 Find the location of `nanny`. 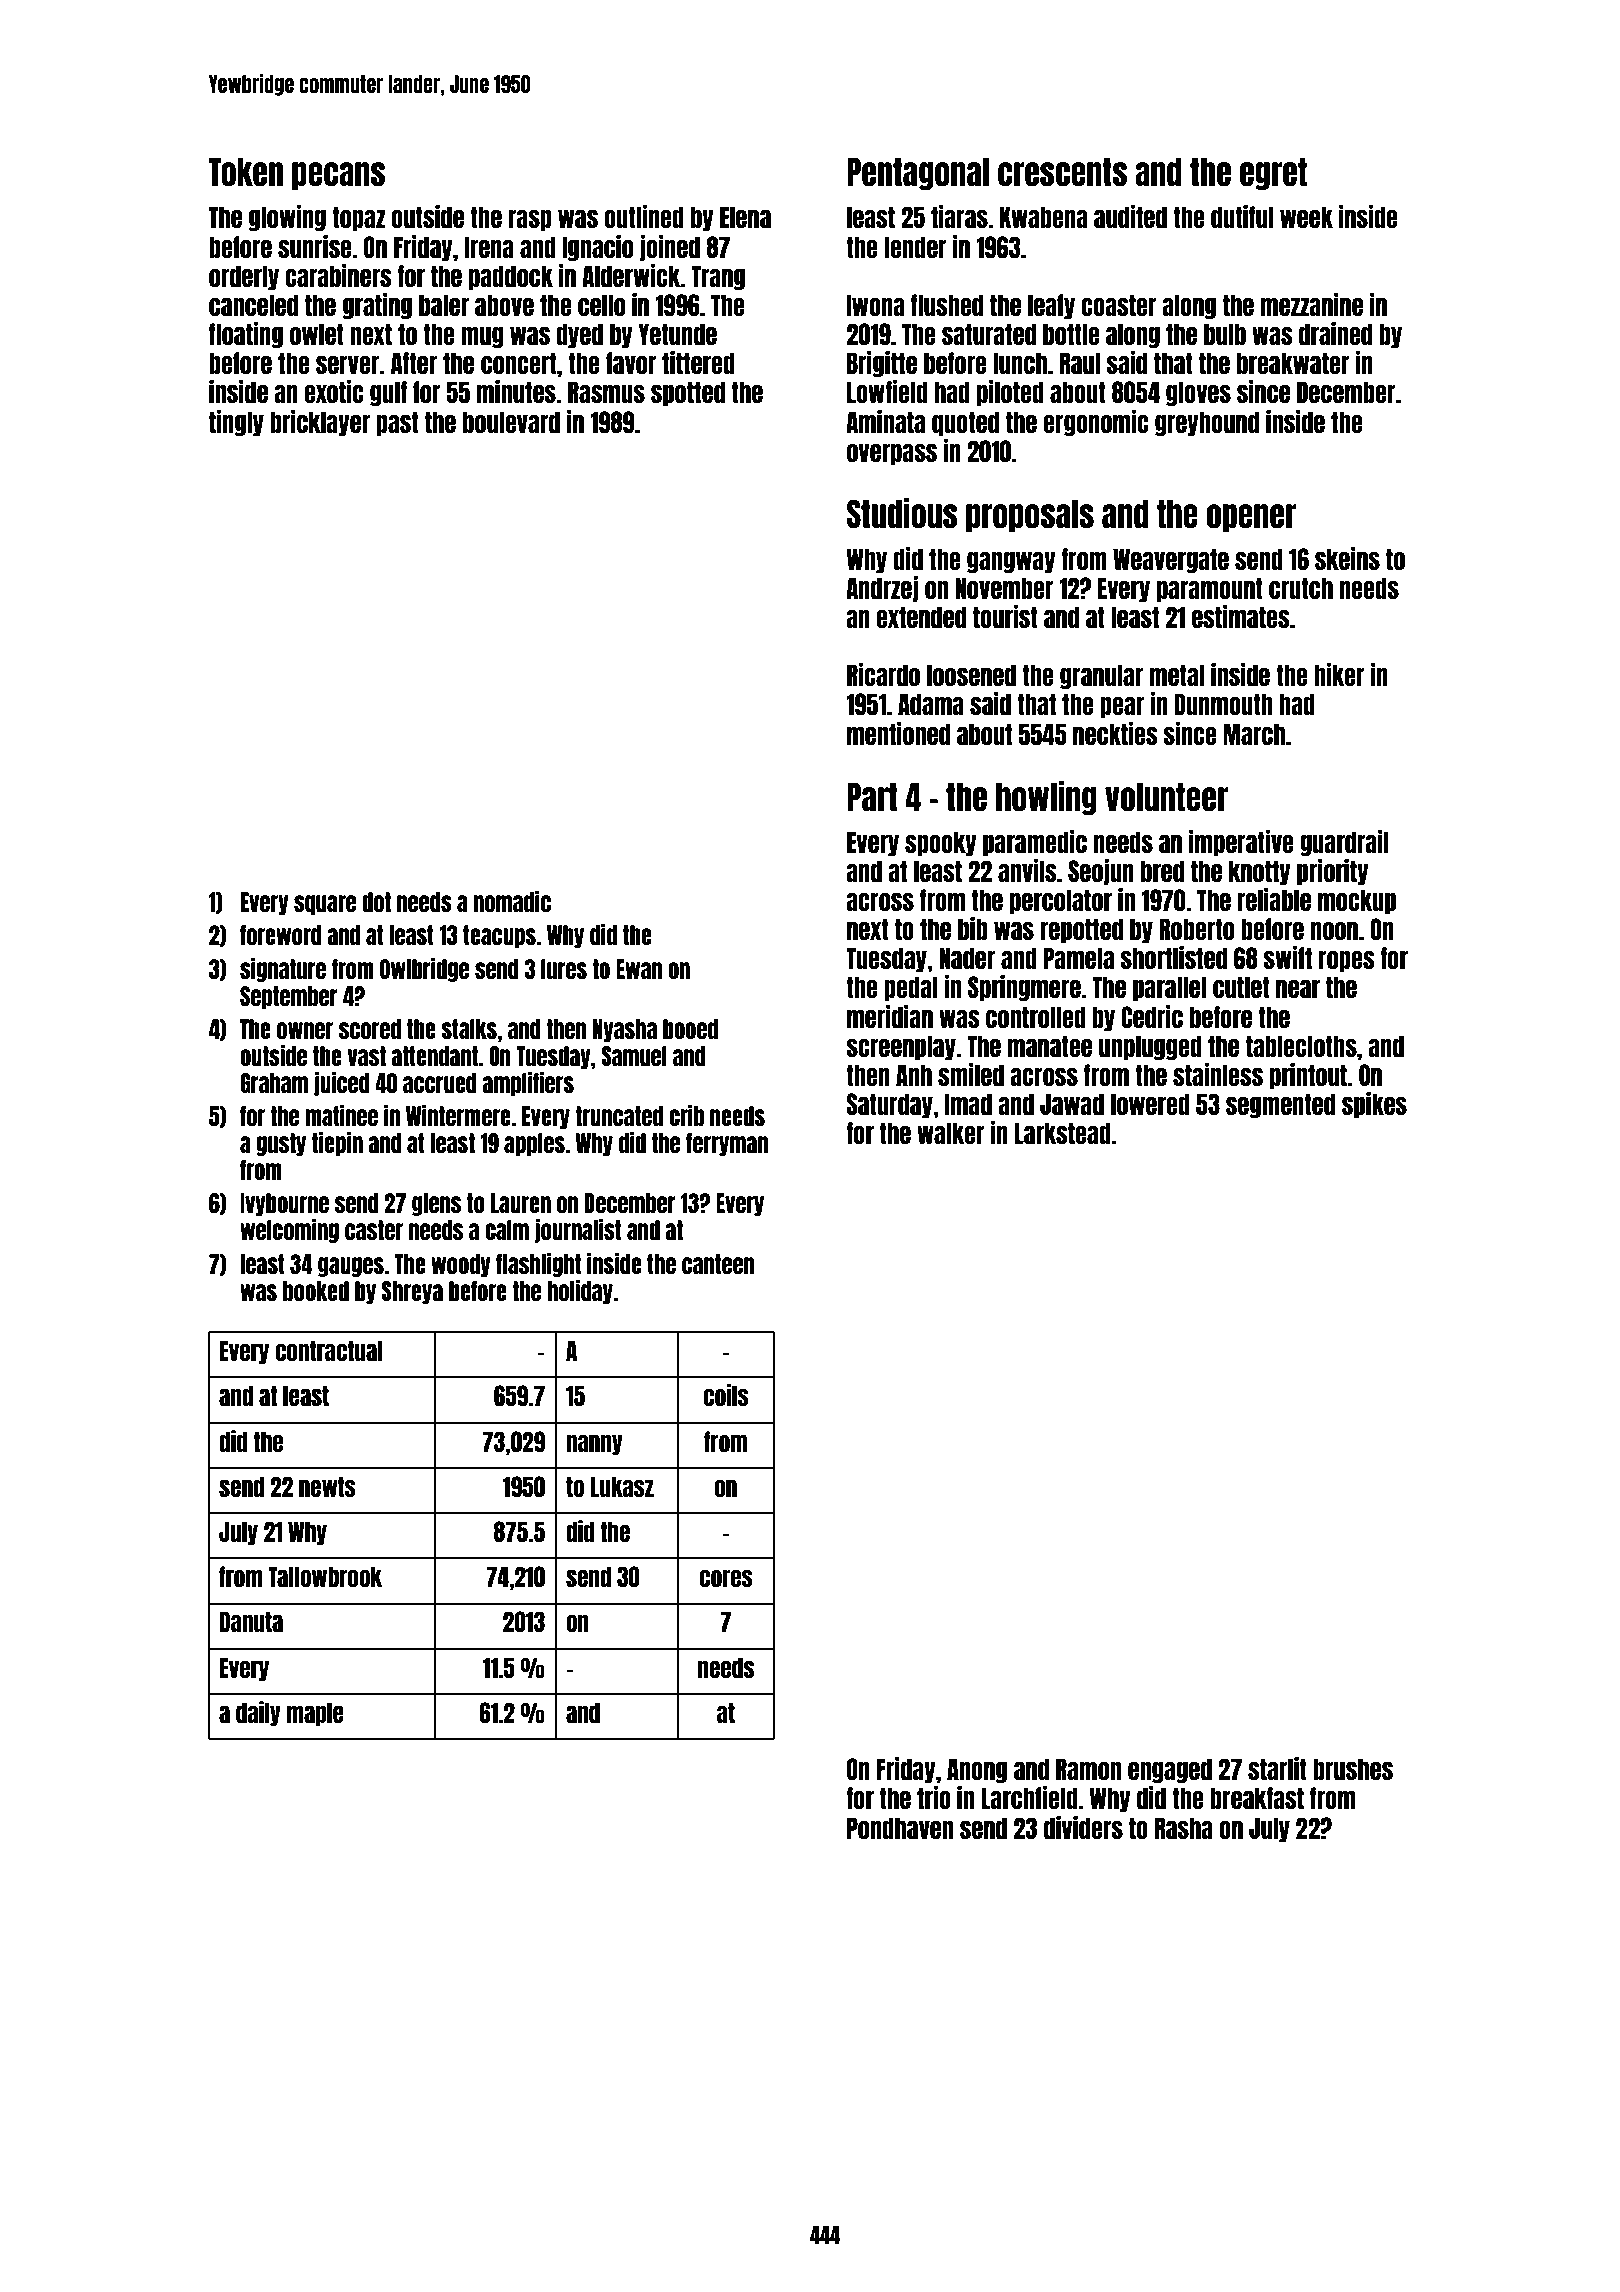

nanny is located at coordinates (594, 1444).
